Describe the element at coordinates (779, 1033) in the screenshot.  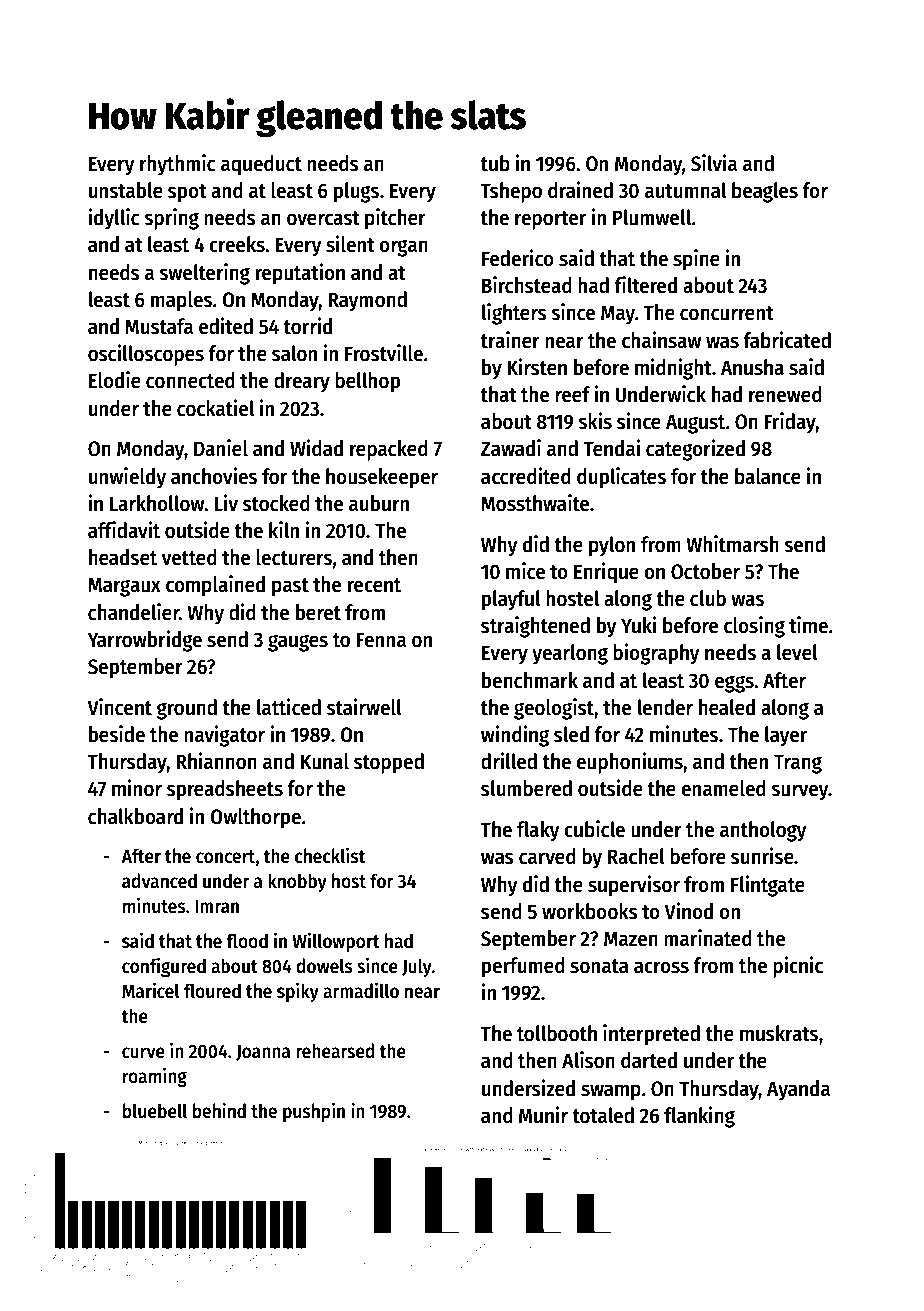
I see `muskrats` at that location.
